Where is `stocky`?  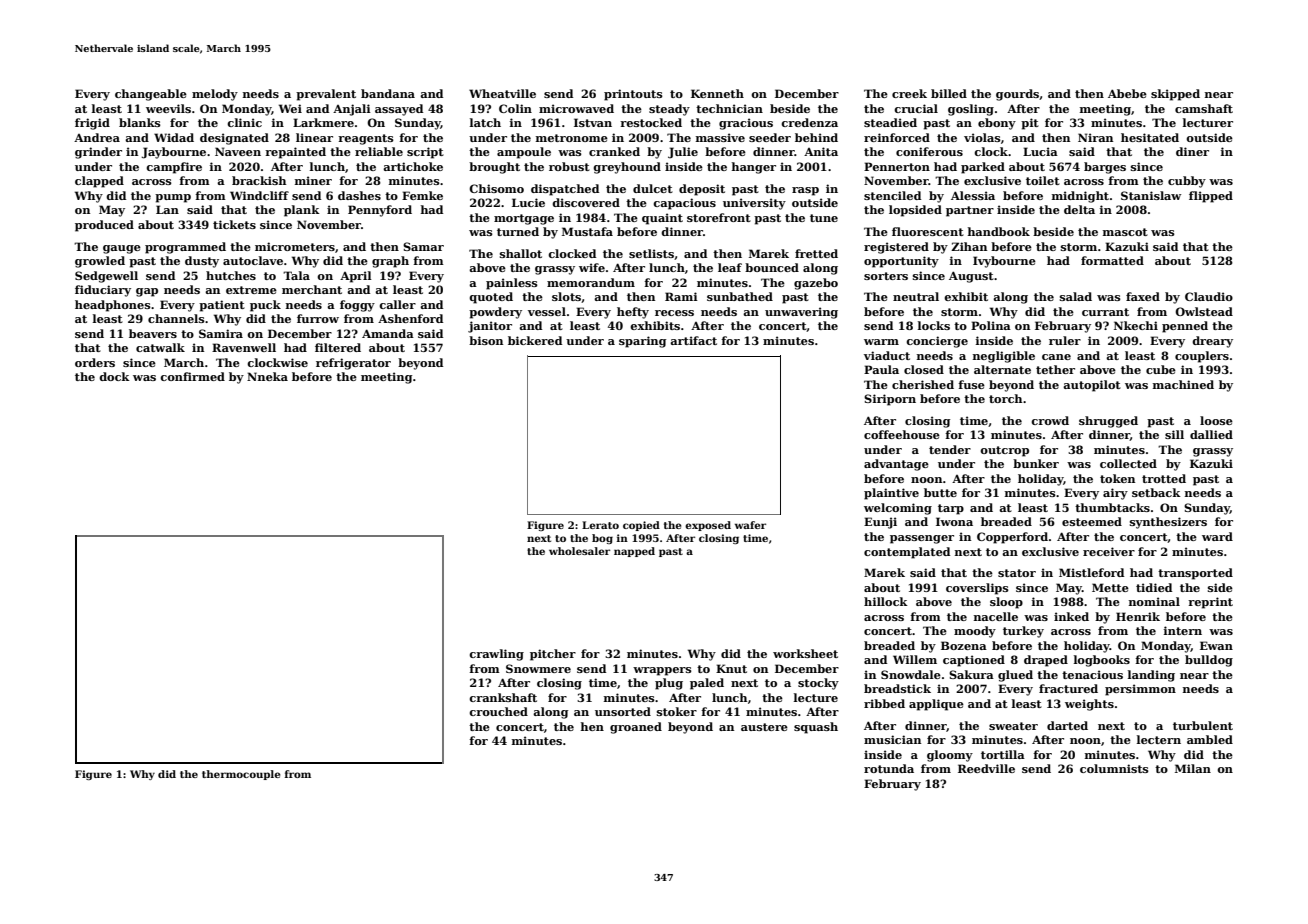 stocky is located at coordinates (818, 684).
